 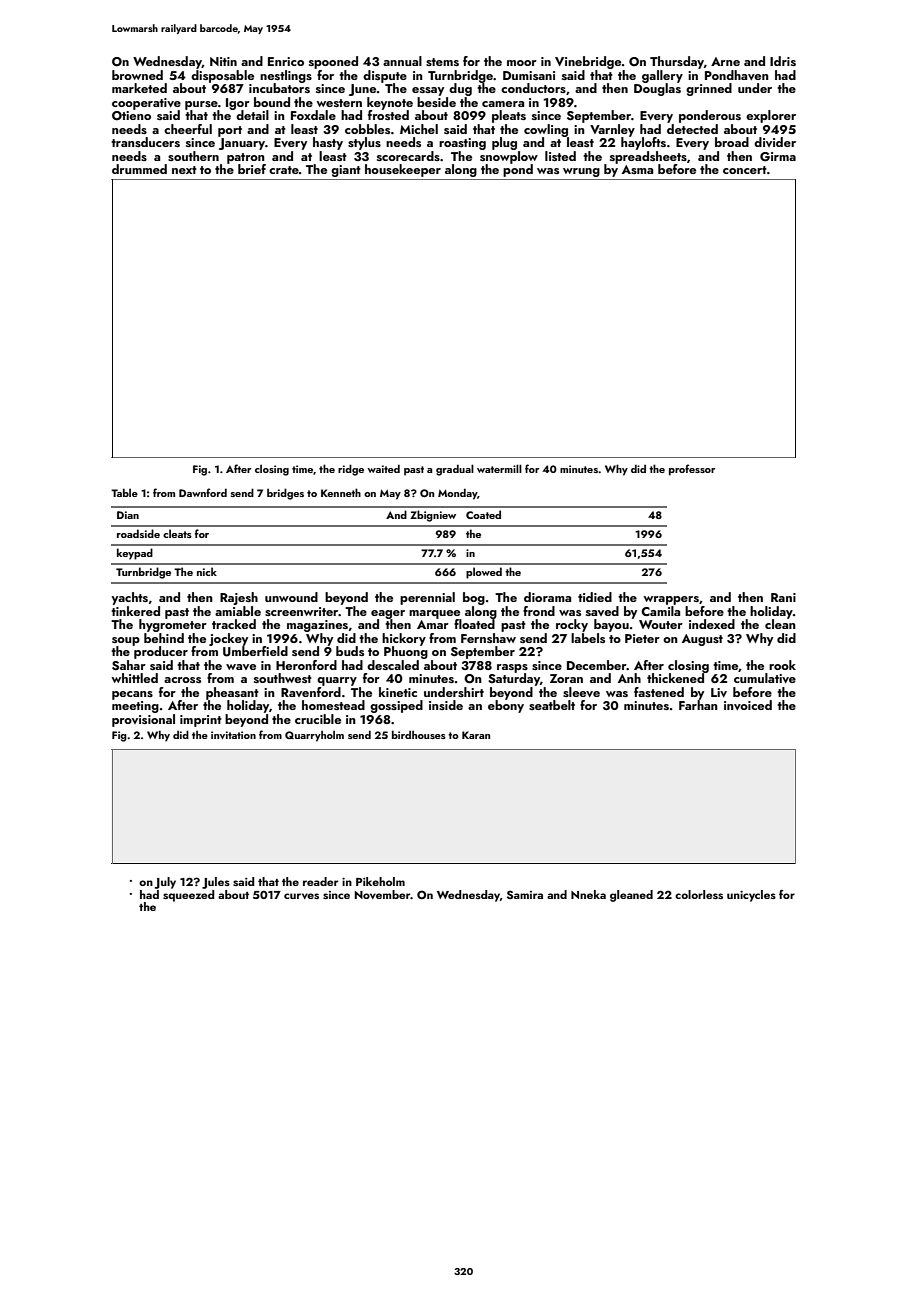 I want to click on stems, so click(x=442, y=62).
